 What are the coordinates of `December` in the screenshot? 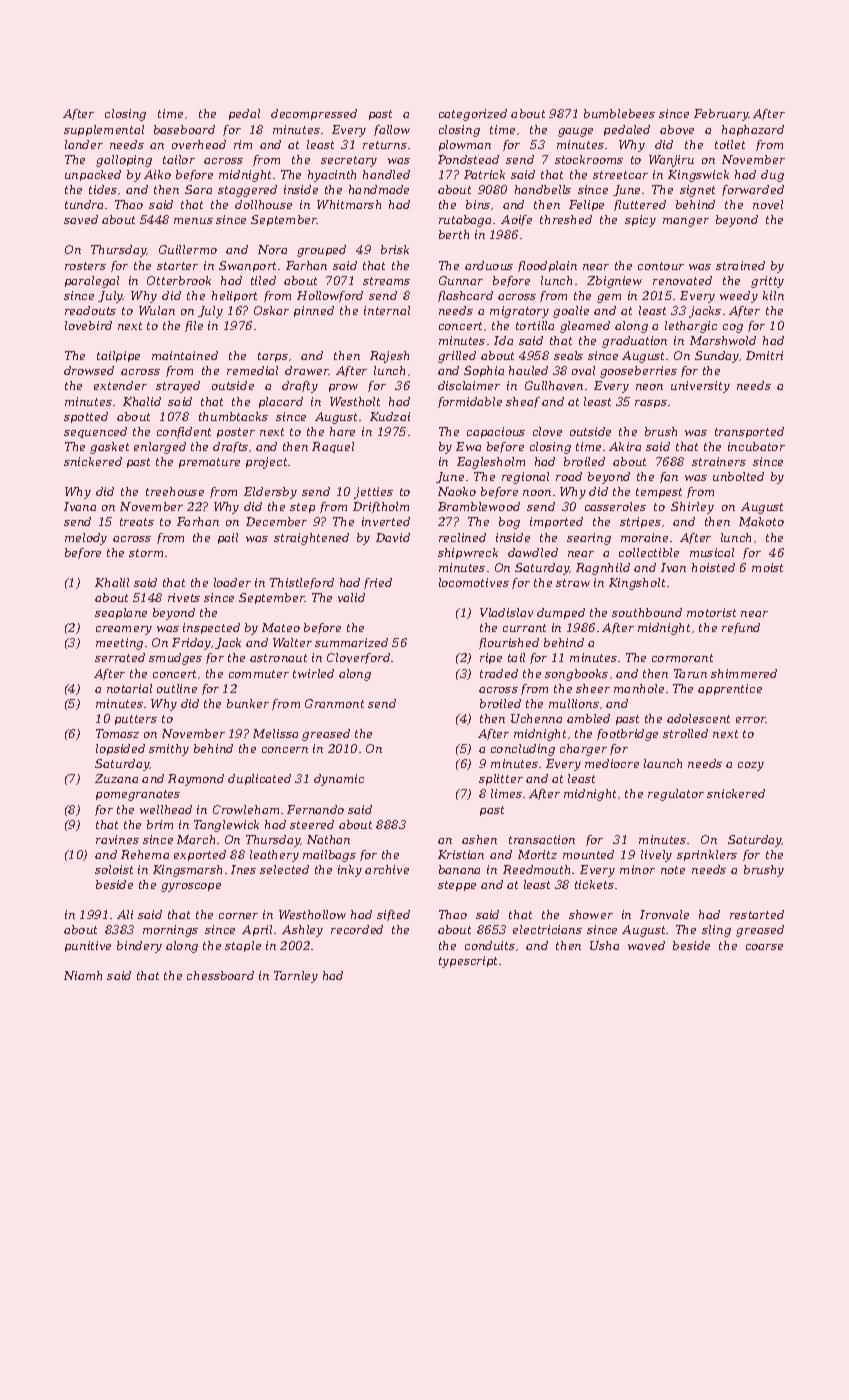 It's located at (276, 521).
